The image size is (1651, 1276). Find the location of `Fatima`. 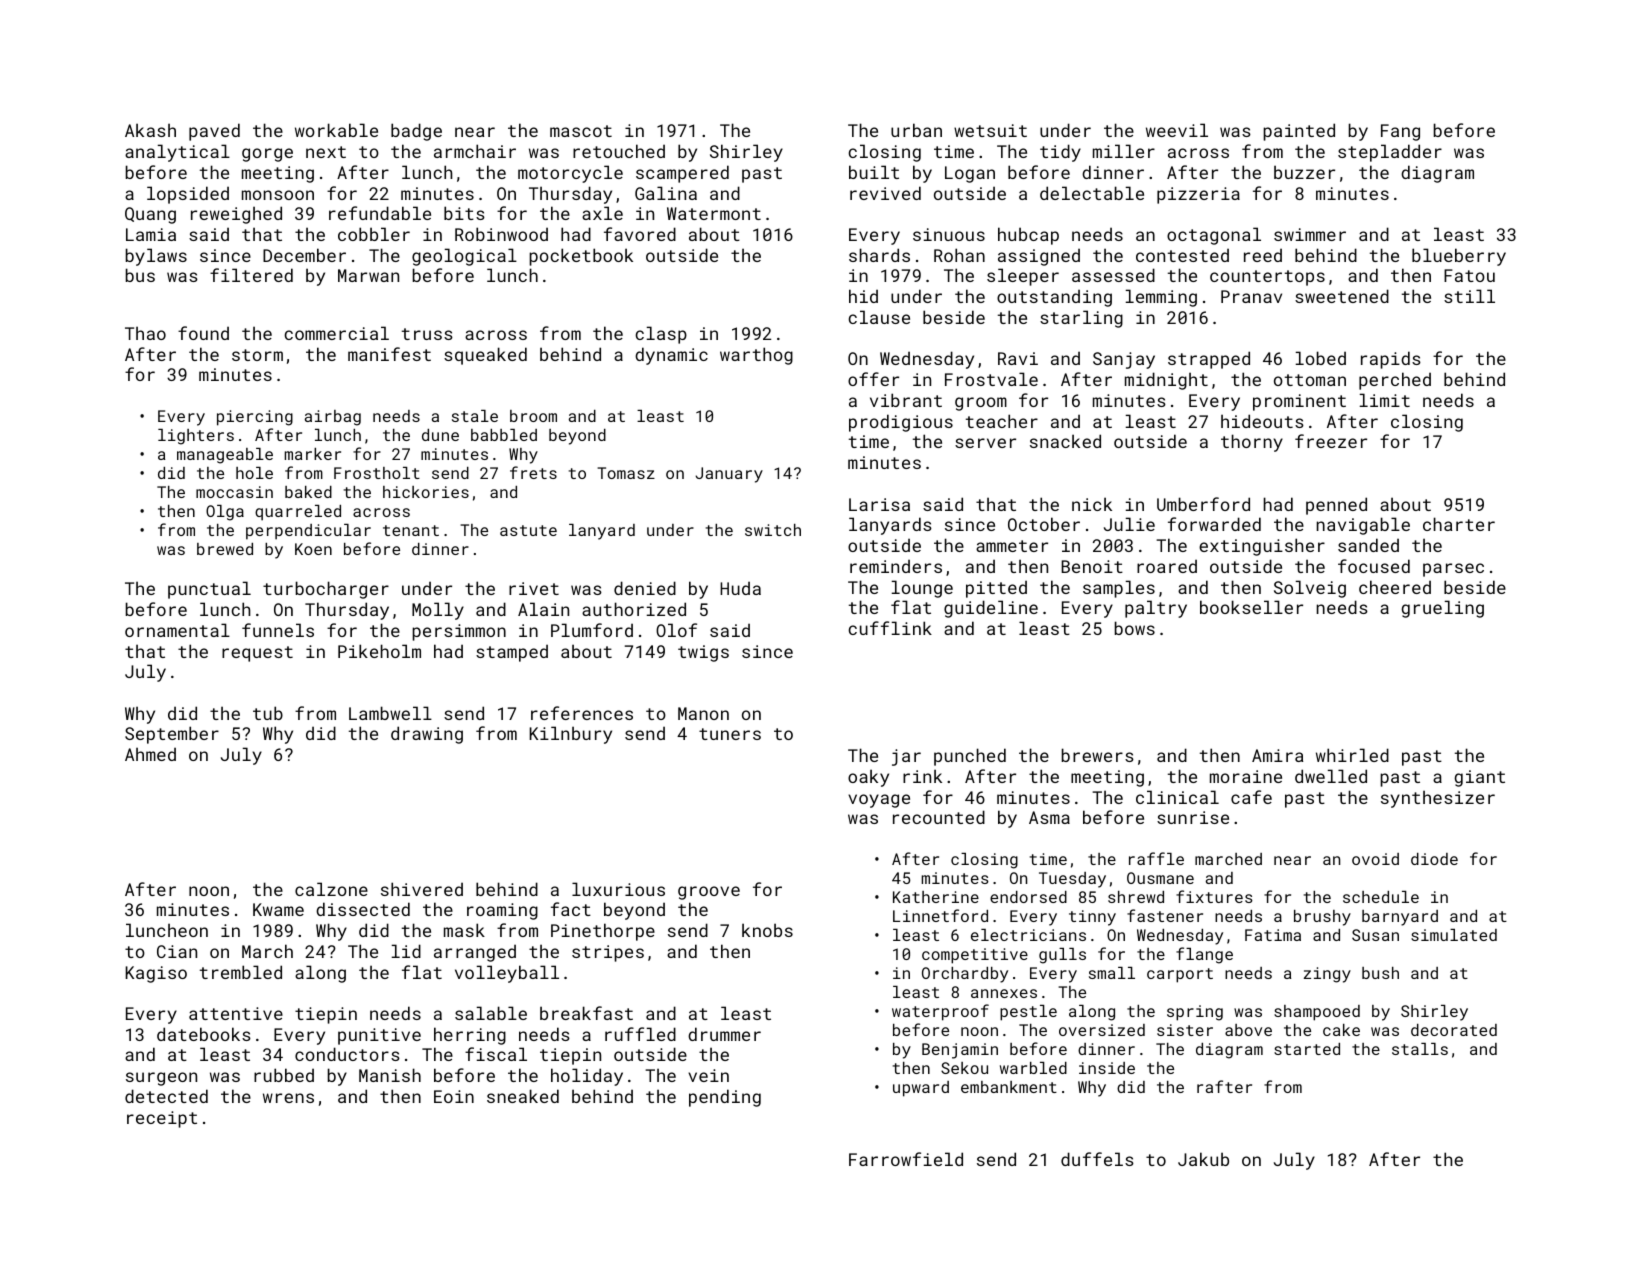

Fatima is located at coordinates (1273, 935).
